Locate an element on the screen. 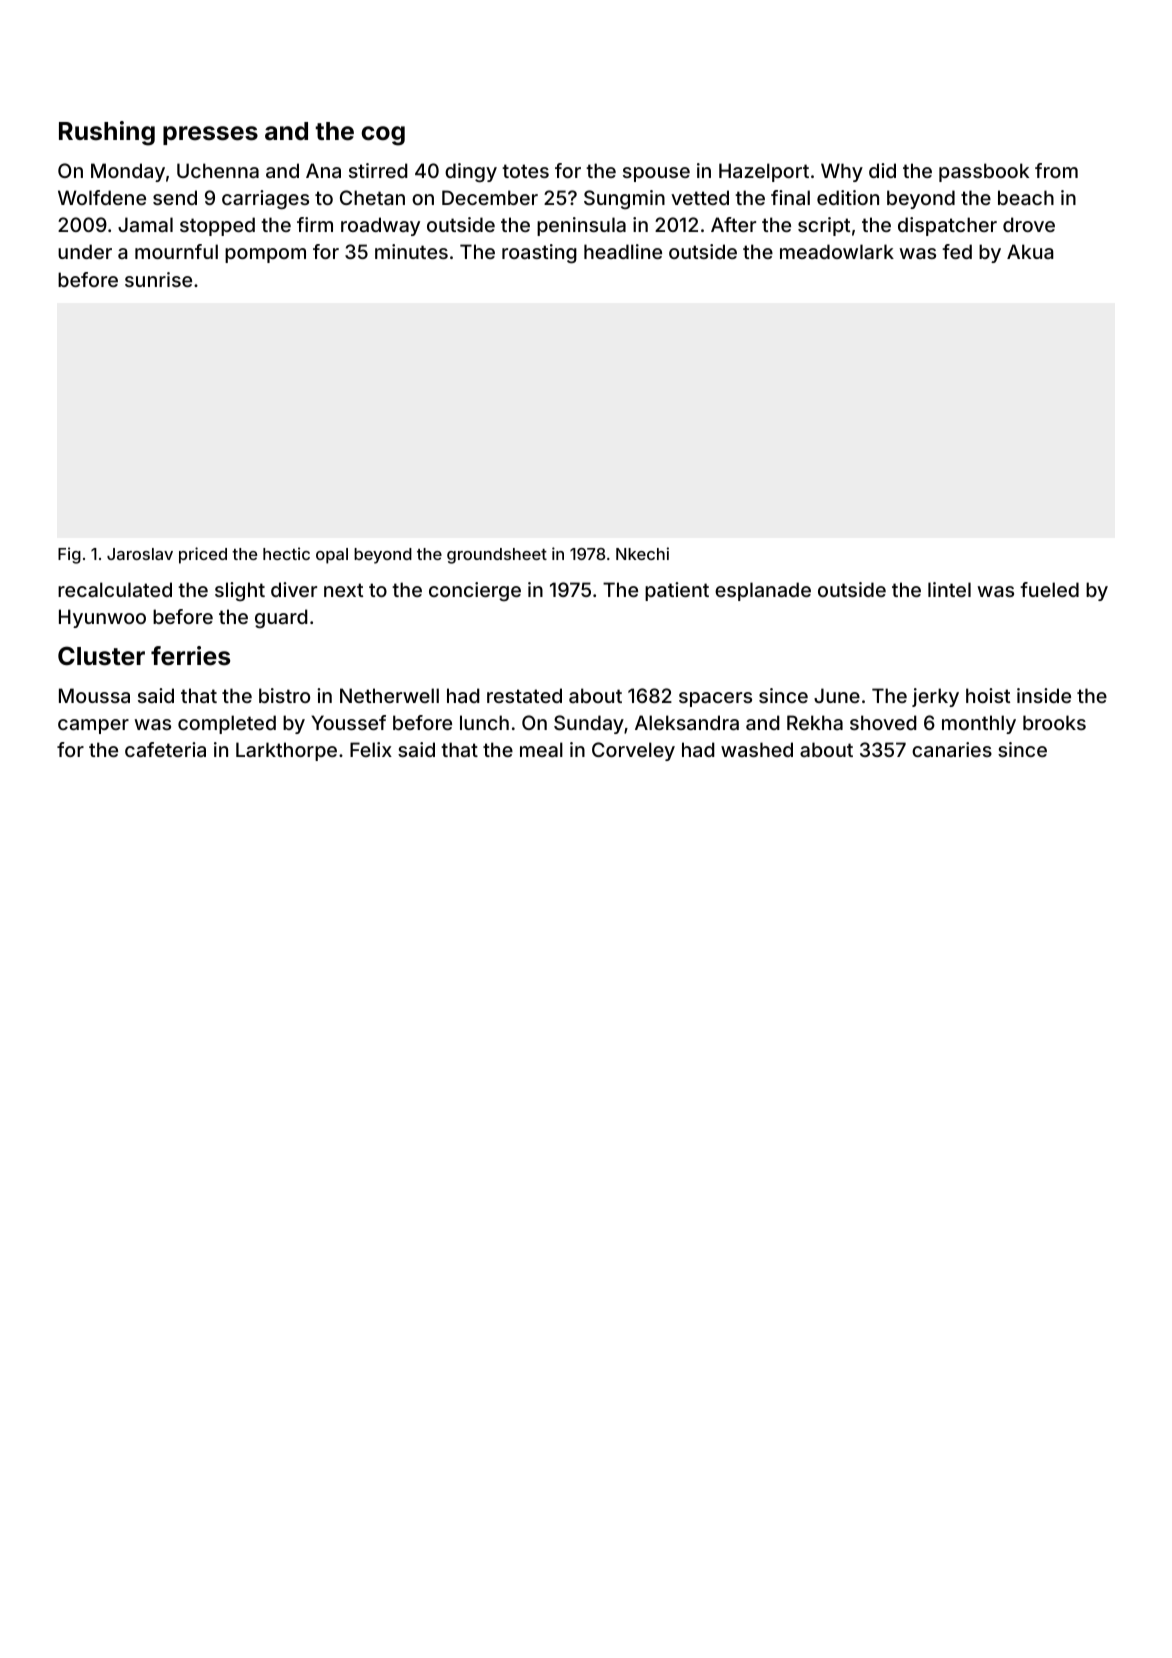 The height and width of the screenshot is (1658, 1172). esplanade is located at coordinates (763, 591).
